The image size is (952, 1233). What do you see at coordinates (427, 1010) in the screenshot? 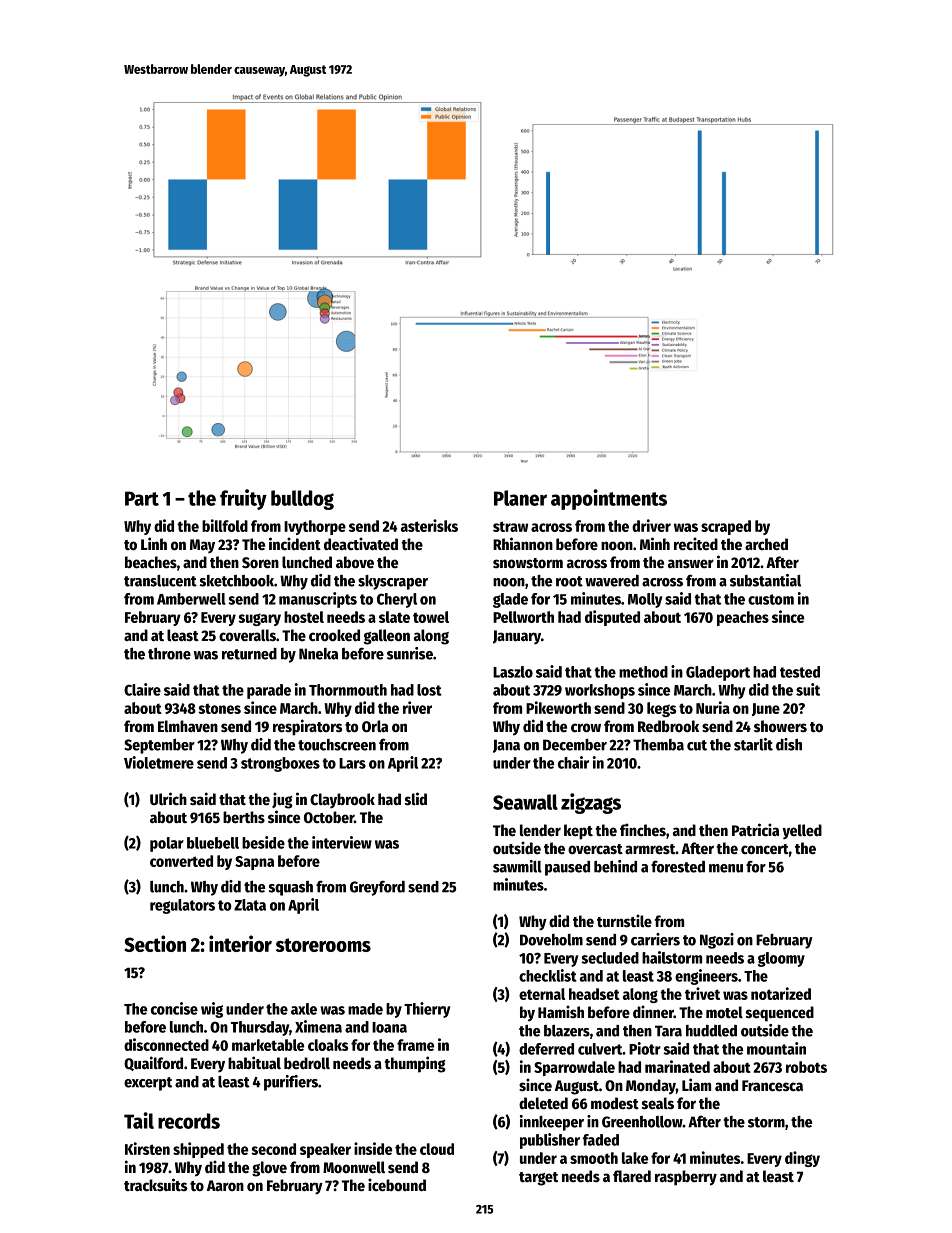
I see `Thierry` at bounding box center [427, 1010].
